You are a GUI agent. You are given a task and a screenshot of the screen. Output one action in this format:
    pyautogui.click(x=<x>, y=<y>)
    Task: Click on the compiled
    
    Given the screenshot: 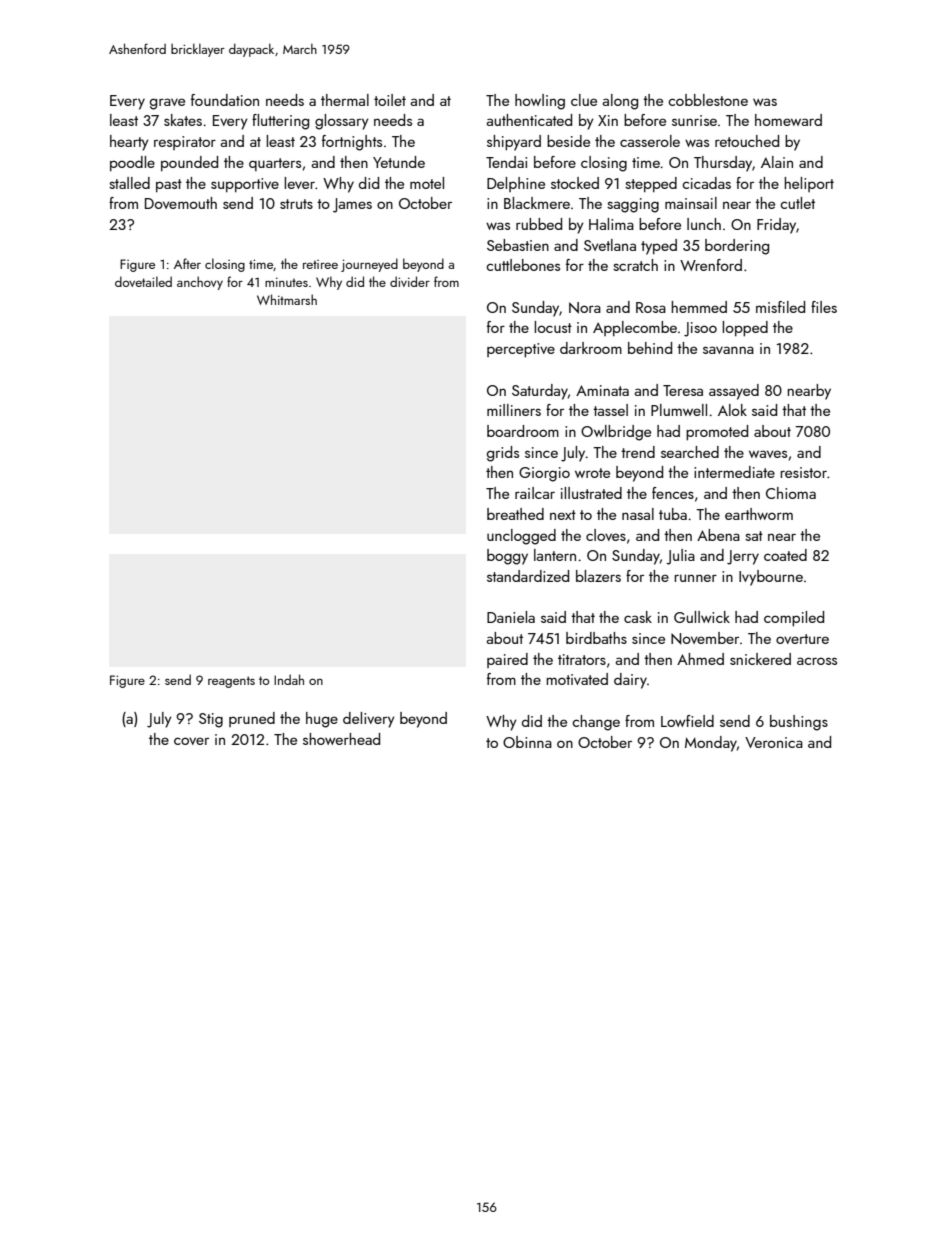 What is the action you would take?
    pyautogui.click(x=794, y=618)
